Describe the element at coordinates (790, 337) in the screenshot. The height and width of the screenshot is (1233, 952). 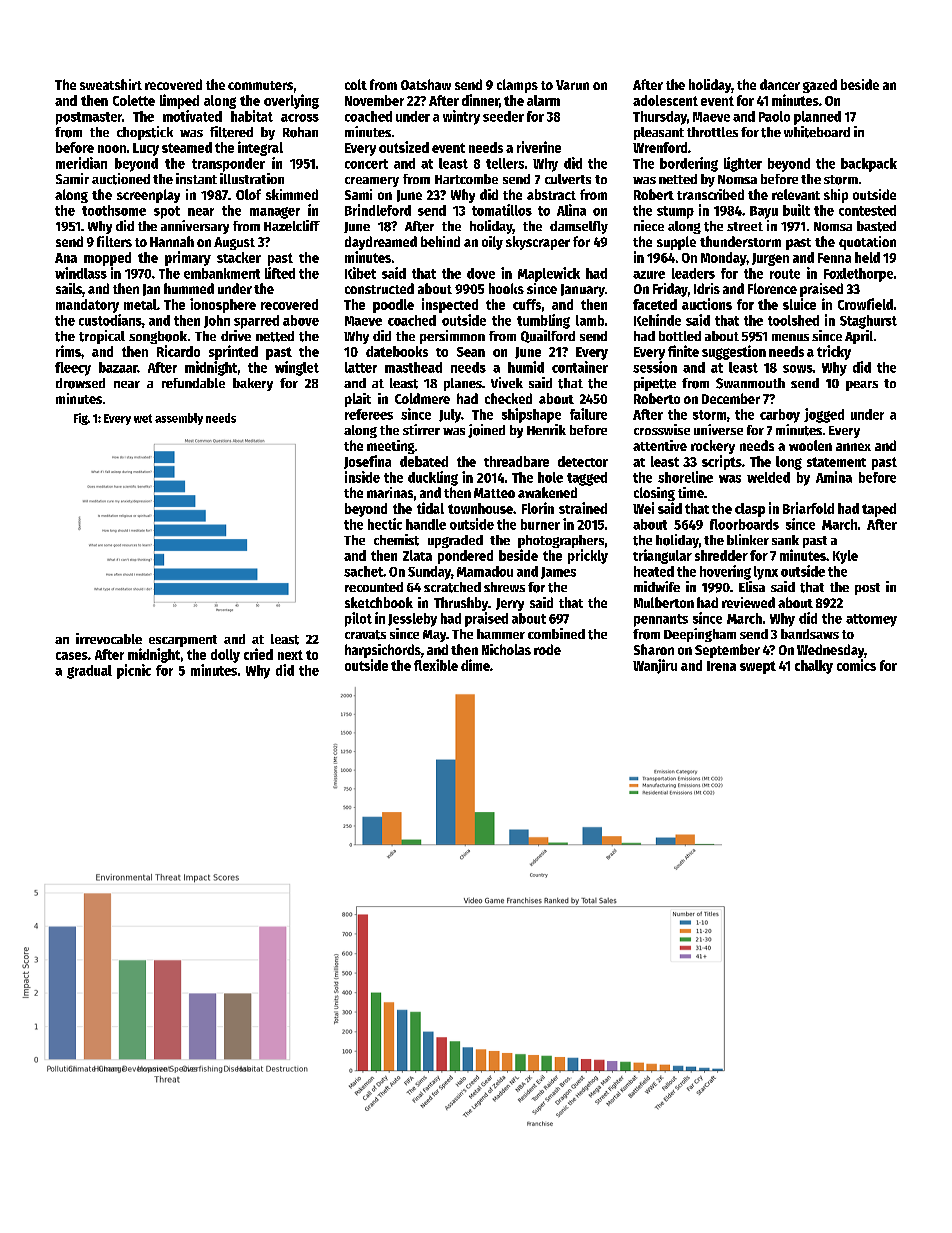
I see `menus` at that location.
